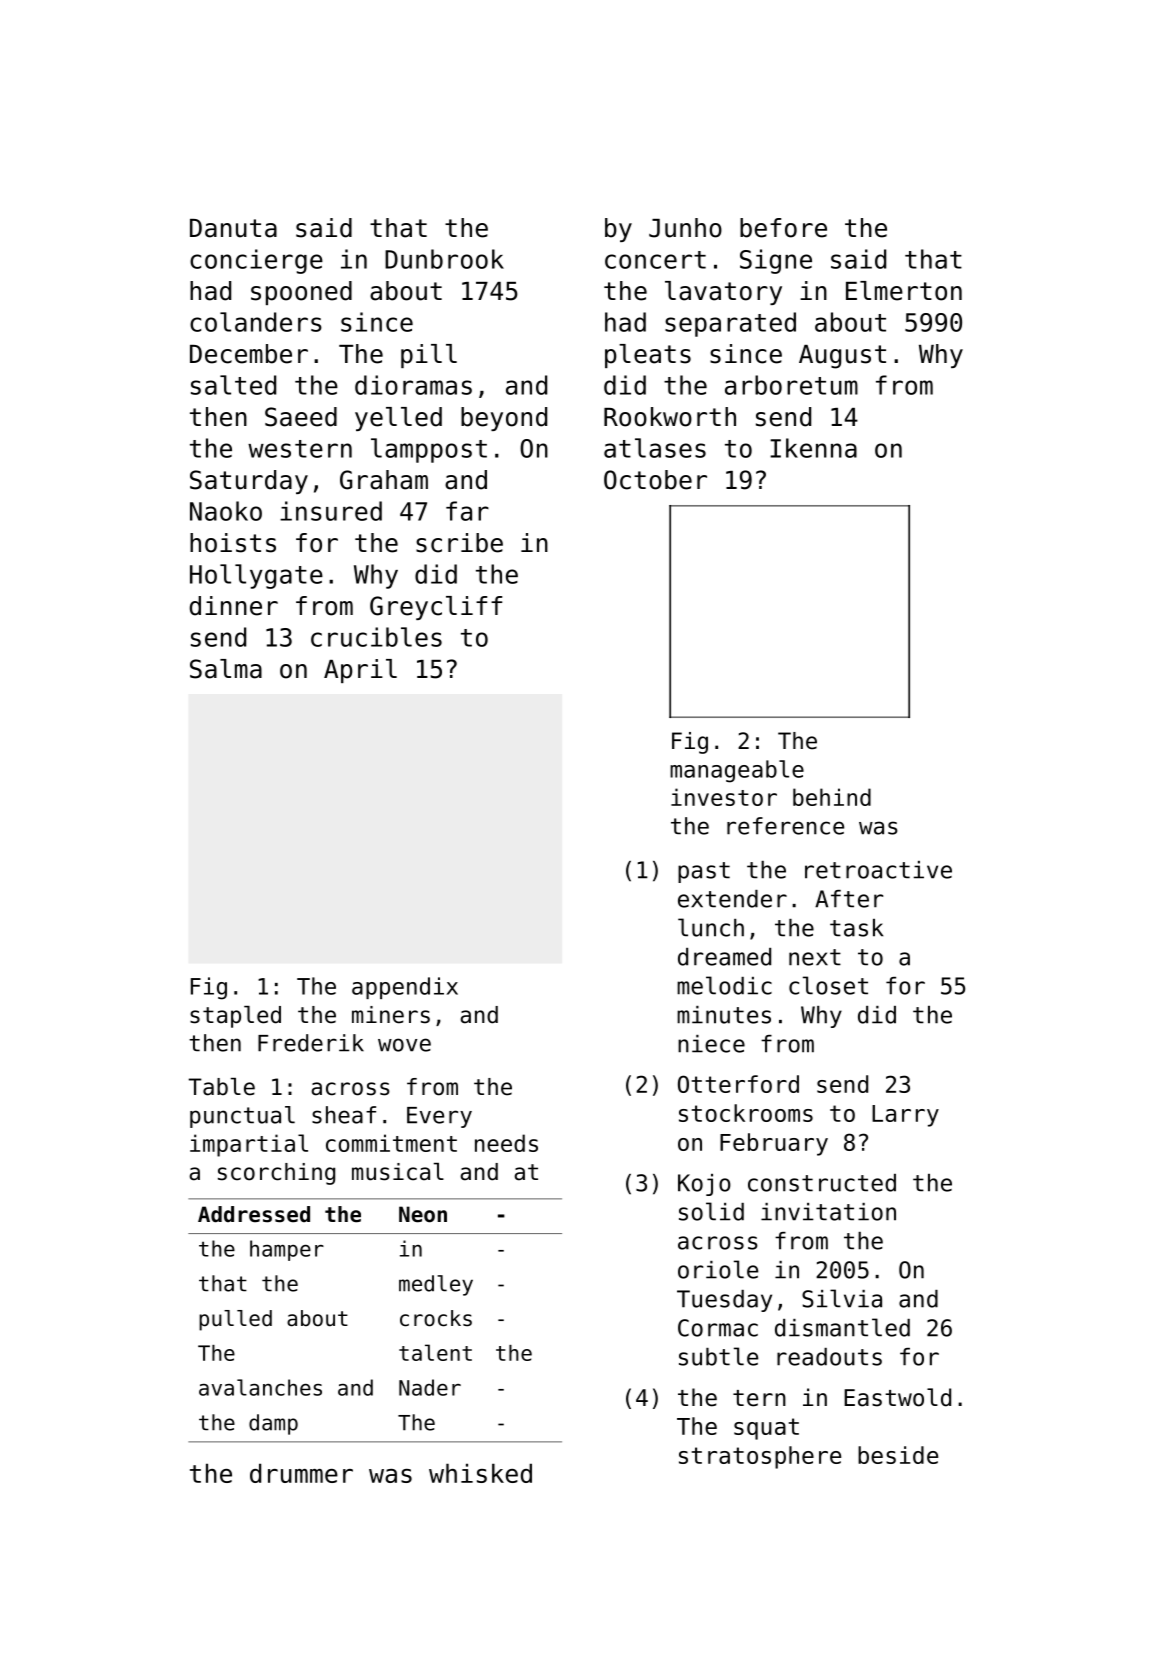  What do you see at coordinates (444, 259) in the screenshot?
I see `Dunbrook` at bounding box center [444, 259].
